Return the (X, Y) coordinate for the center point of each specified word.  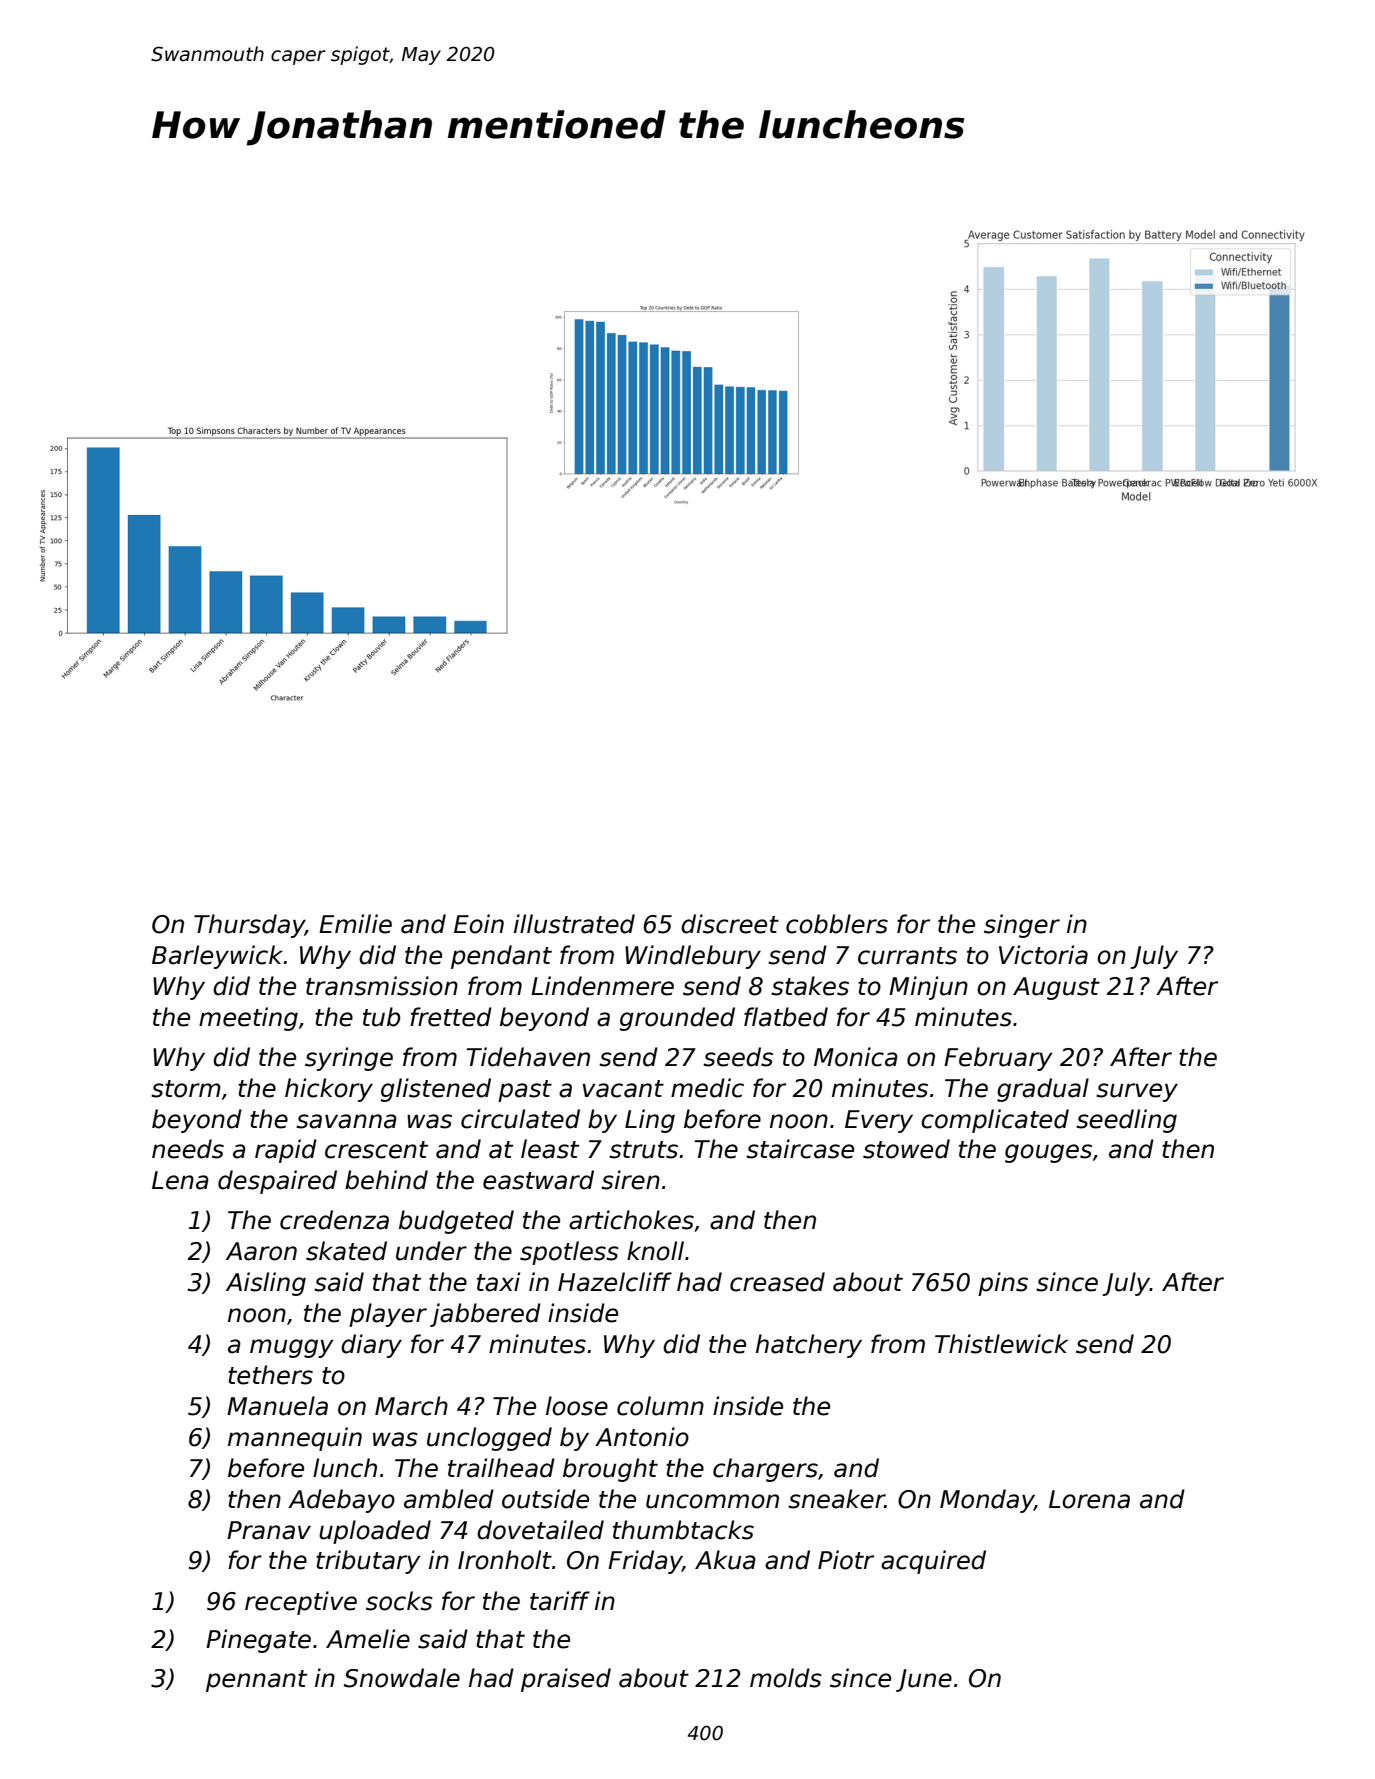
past (525, 1091)
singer (1022, 926)
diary (371, 1346)
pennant (256, 1681)
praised (566, 1680)
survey (1137, 1092)
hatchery (809, 1346)
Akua (725, 1560)
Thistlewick (1001, 1344)
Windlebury (693, 957)
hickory (329, 1090)
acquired (933, 1562)
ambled (449, 1499)
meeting (248, 1019)
